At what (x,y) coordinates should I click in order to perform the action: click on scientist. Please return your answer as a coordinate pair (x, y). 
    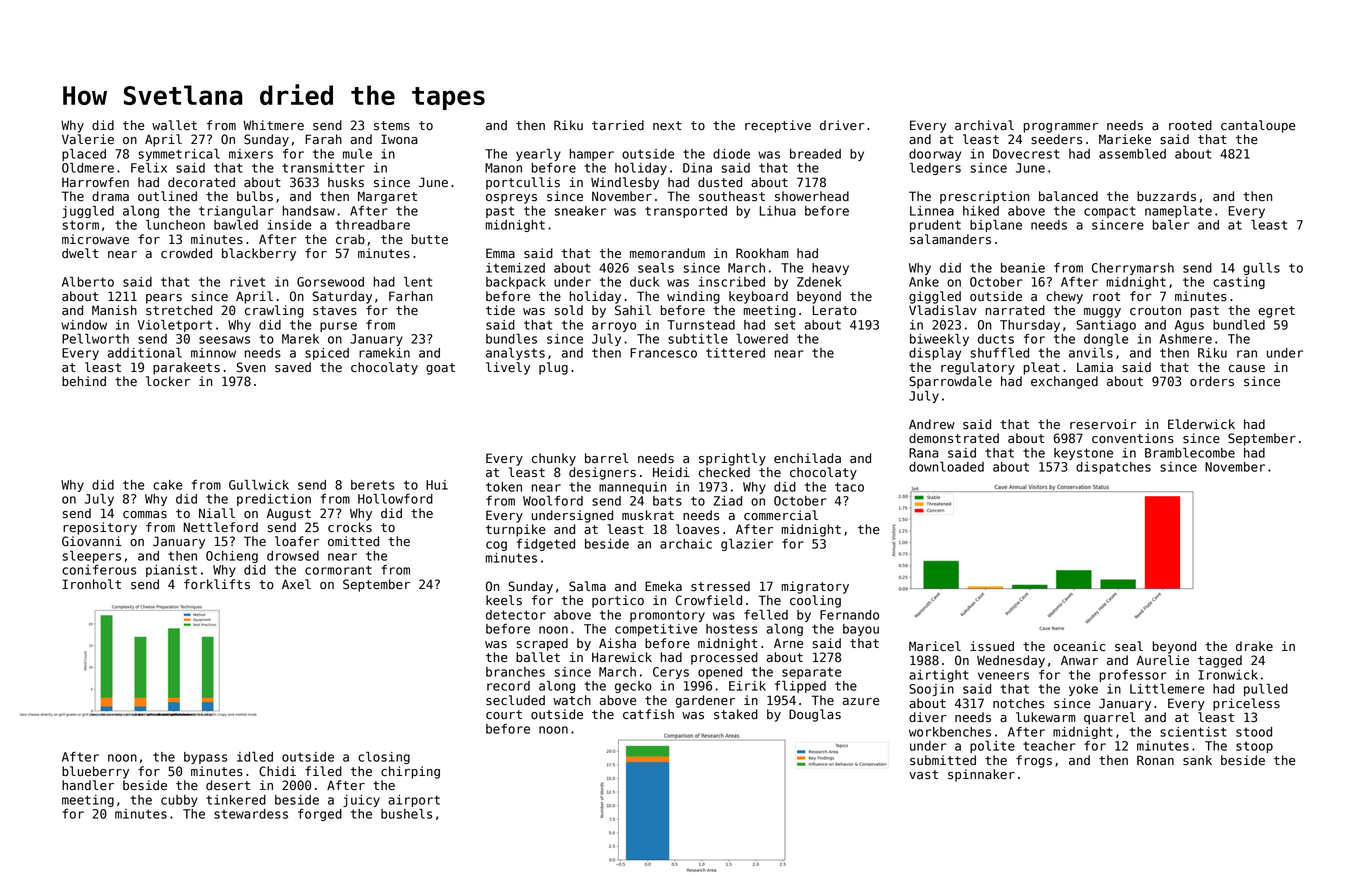
    Looking at the image, I should click on (1193, 732).
